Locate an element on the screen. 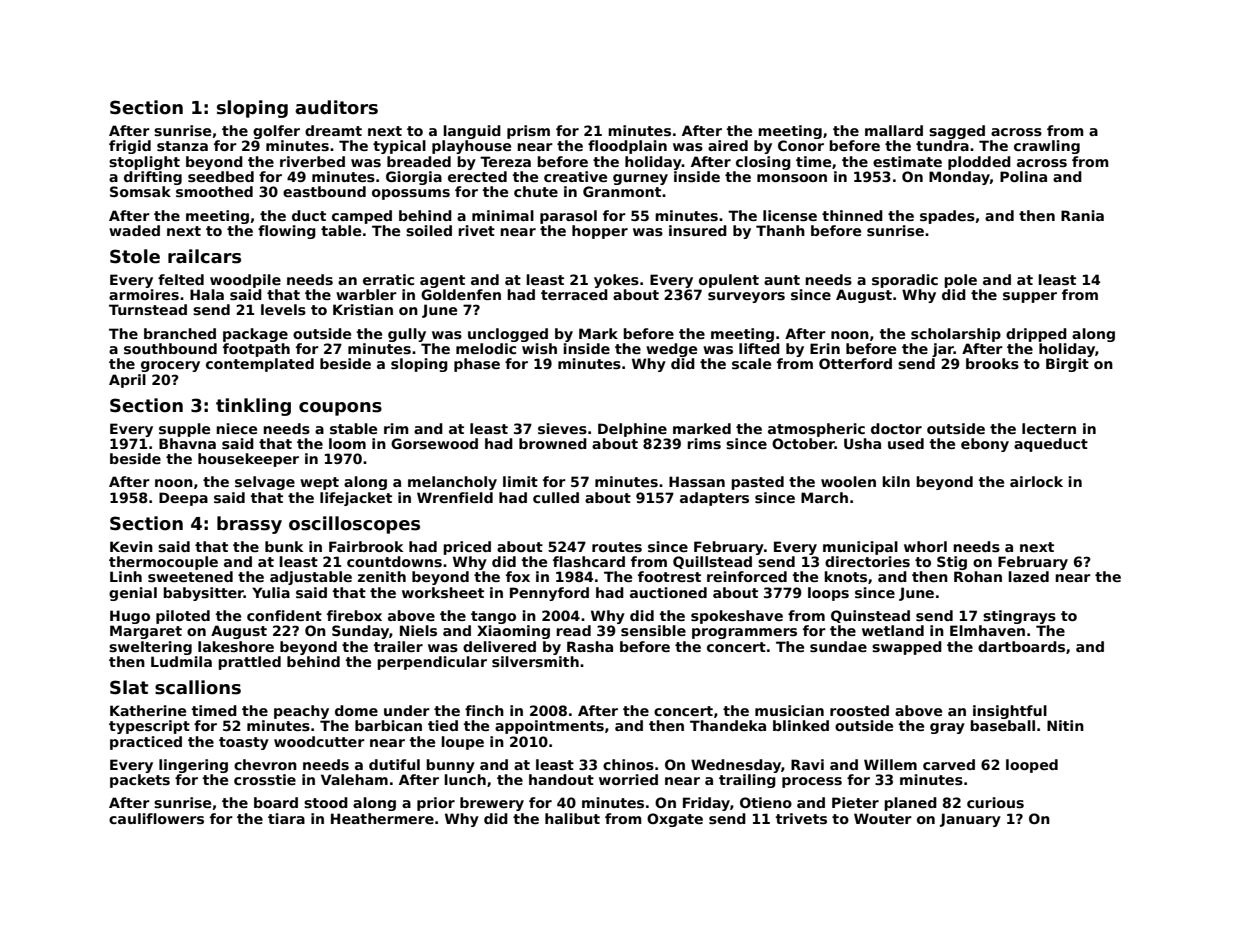  Oxgate is located at coordinates (675, 820).
